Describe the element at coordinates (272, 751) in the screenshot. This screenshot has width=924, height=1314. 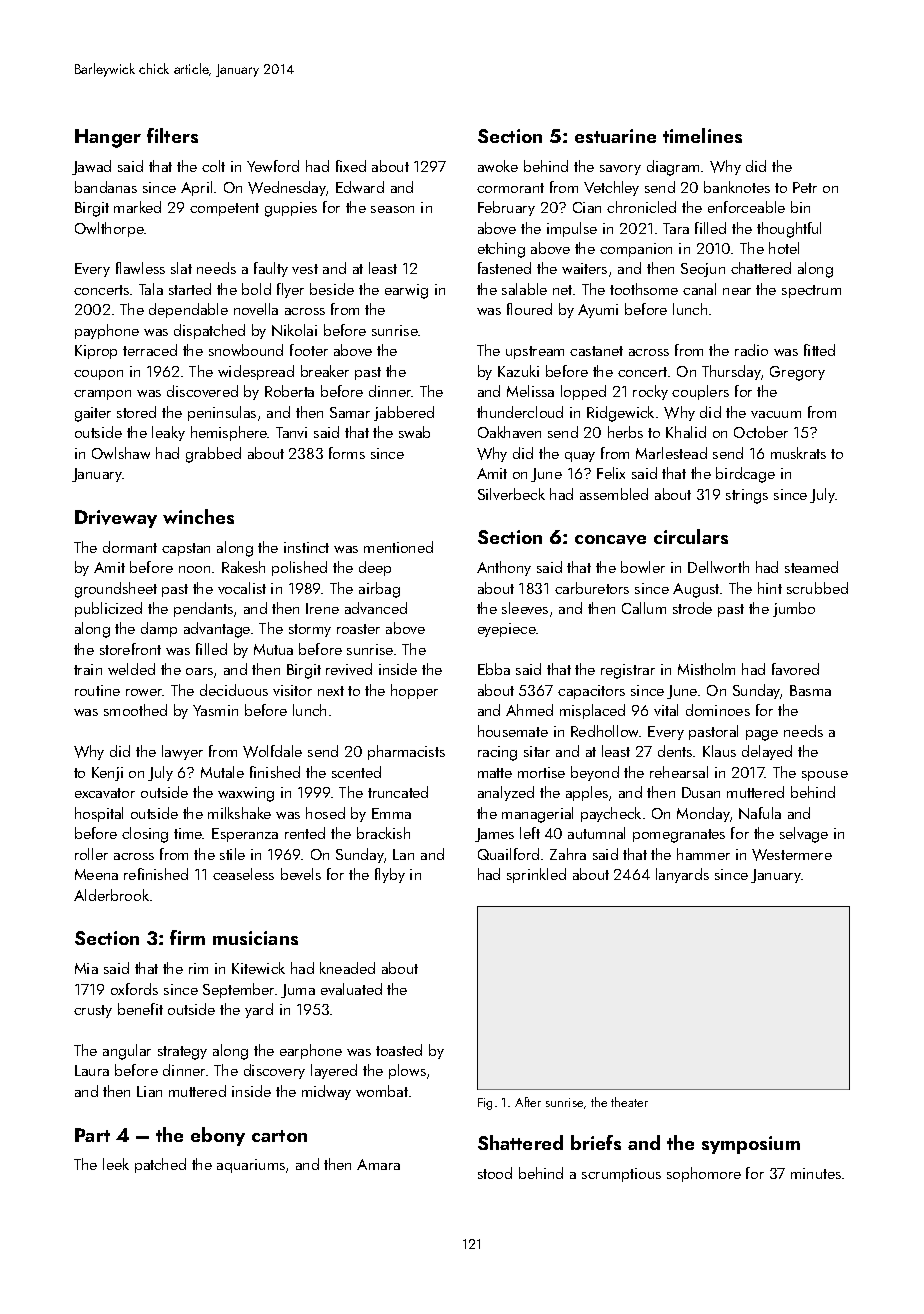
I see `Wolfdale` at that location.
